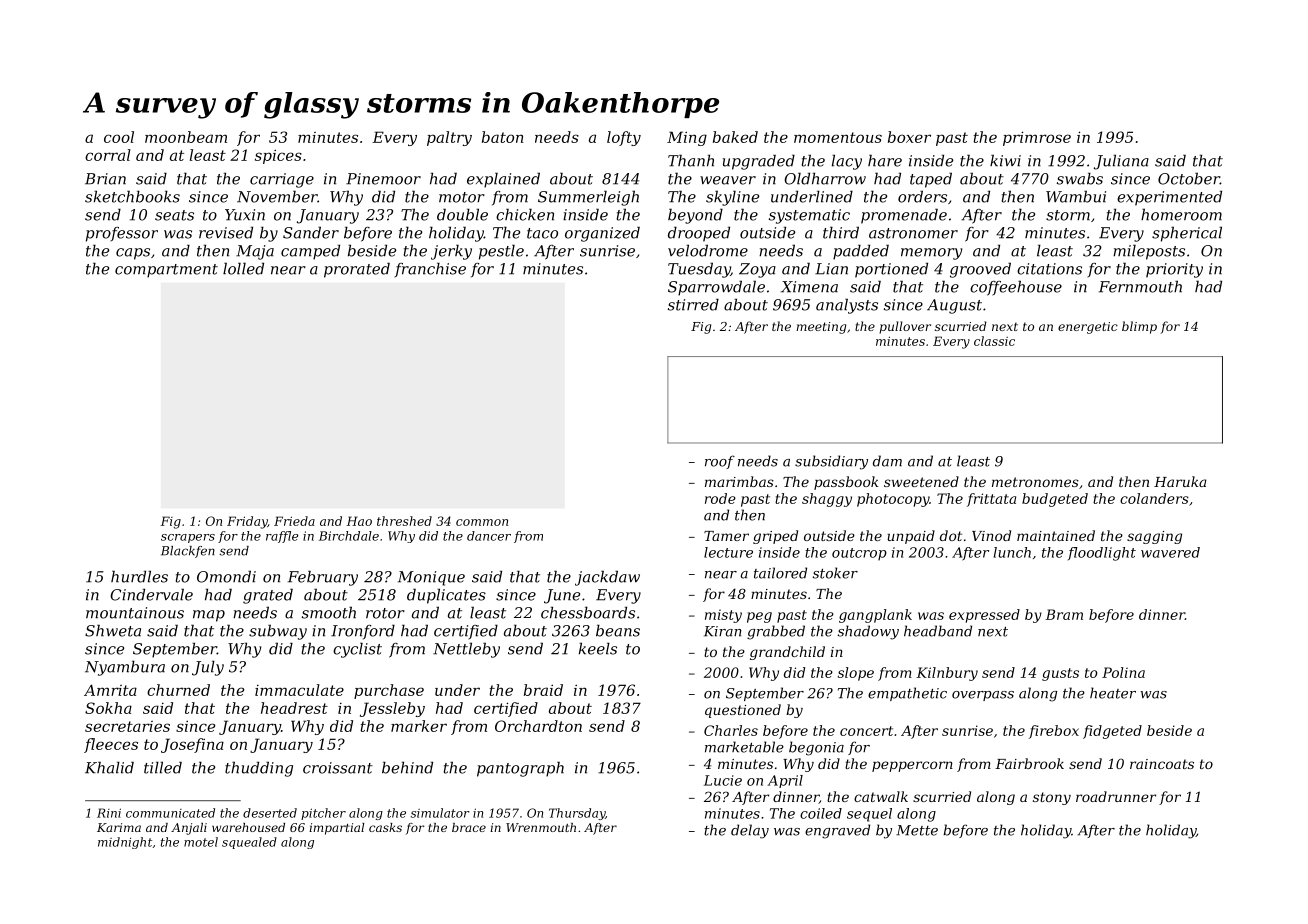  Describe the element at coordinates (1012, 552) in the screenshot. I see `lunch` at that location.
